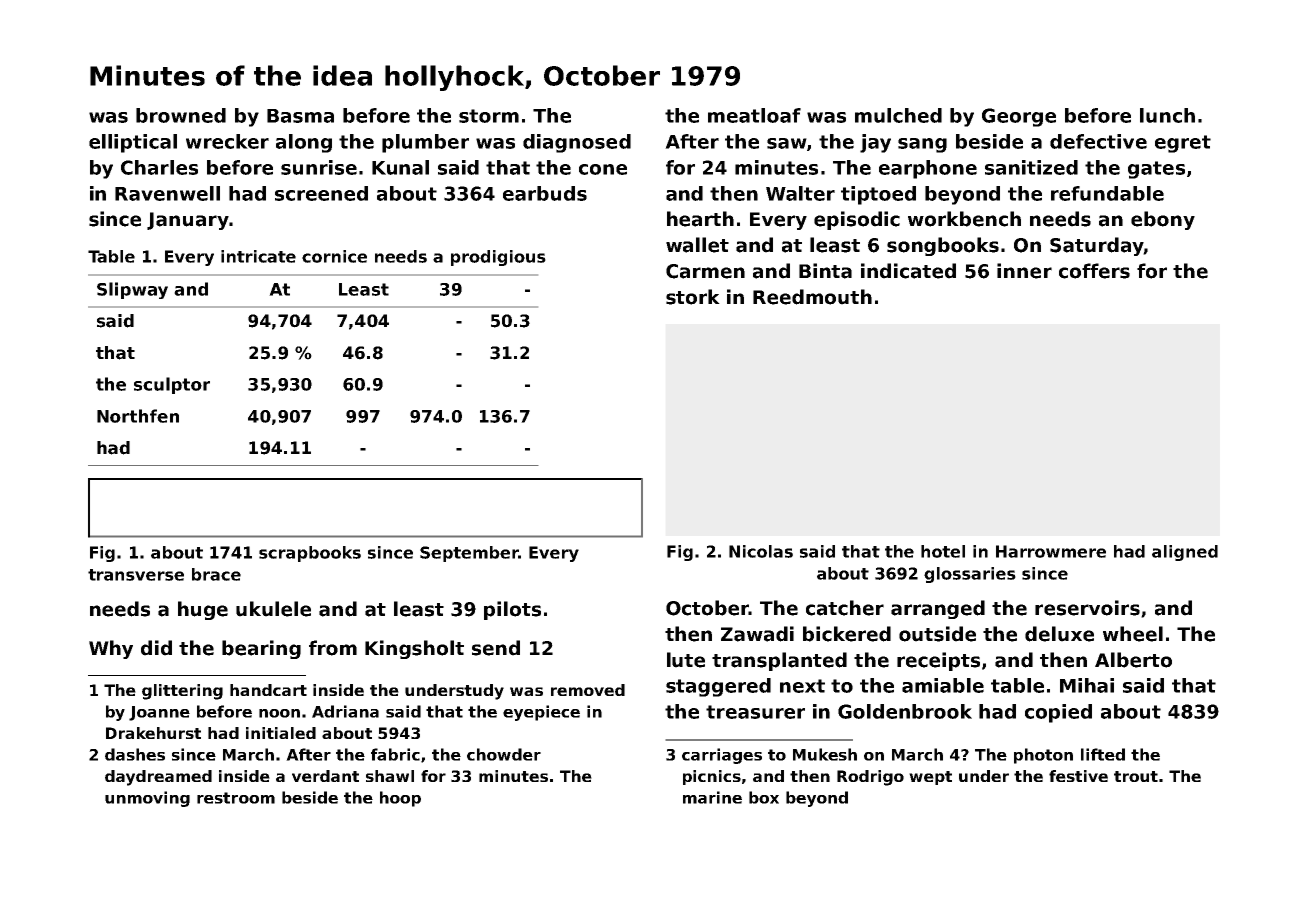 The image size is (1308, 924). What do you see at coordinates (1078, 776) in the document?
I see `festive` at bounding box center [1078, 776].
